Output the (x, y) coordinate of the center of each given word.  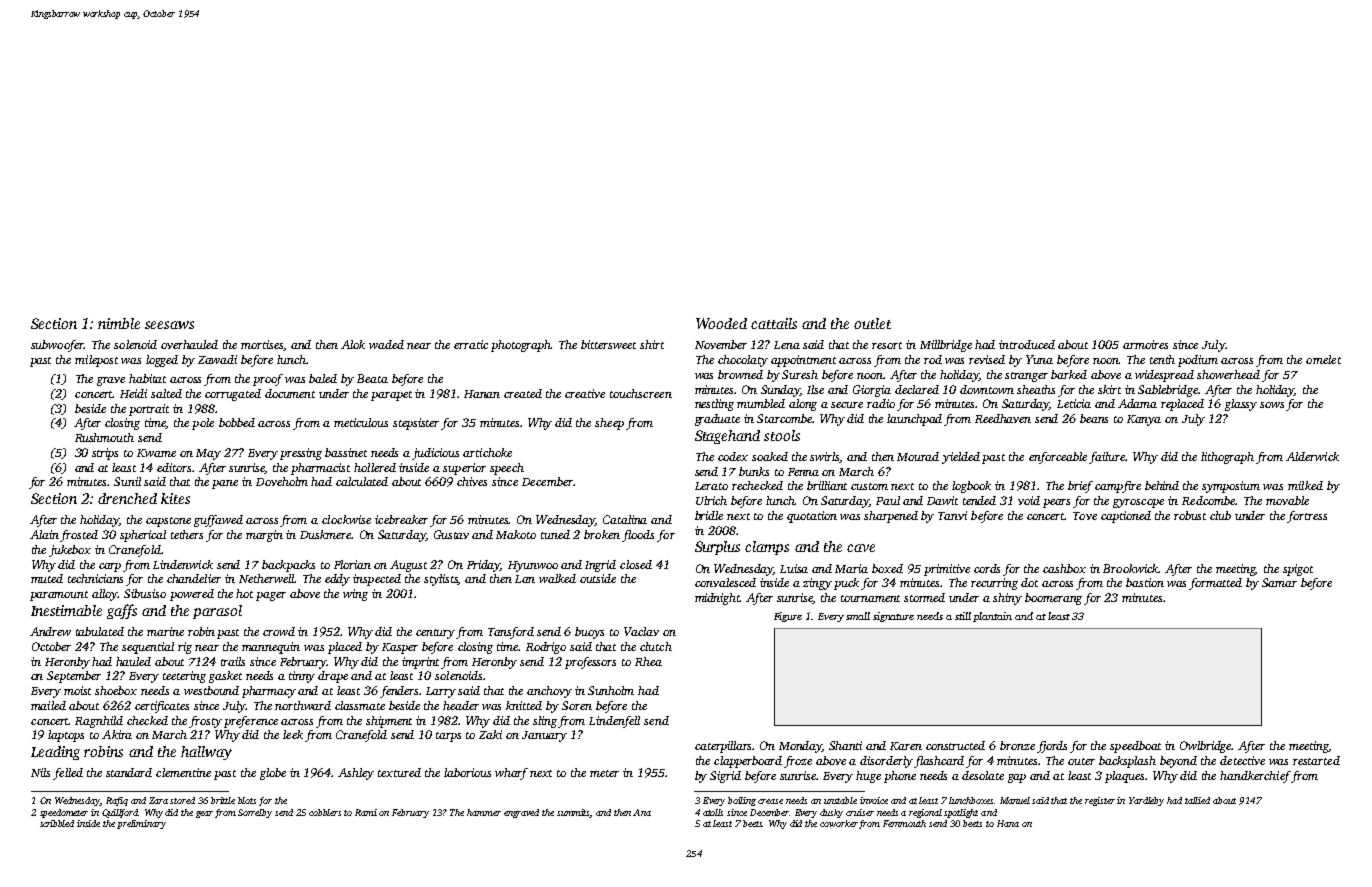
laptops (66, 736)
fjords (1052, 747)
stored (182, 800)
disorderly (886, 762)
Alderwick (1312, 456)
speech (507, 469)
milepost (96, 361)
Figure (788, 617)
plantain (992, 617)
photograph (521, 346)
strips (105, 454)
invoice (874, 800)
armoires (1145, 344)
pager (271, 596)
